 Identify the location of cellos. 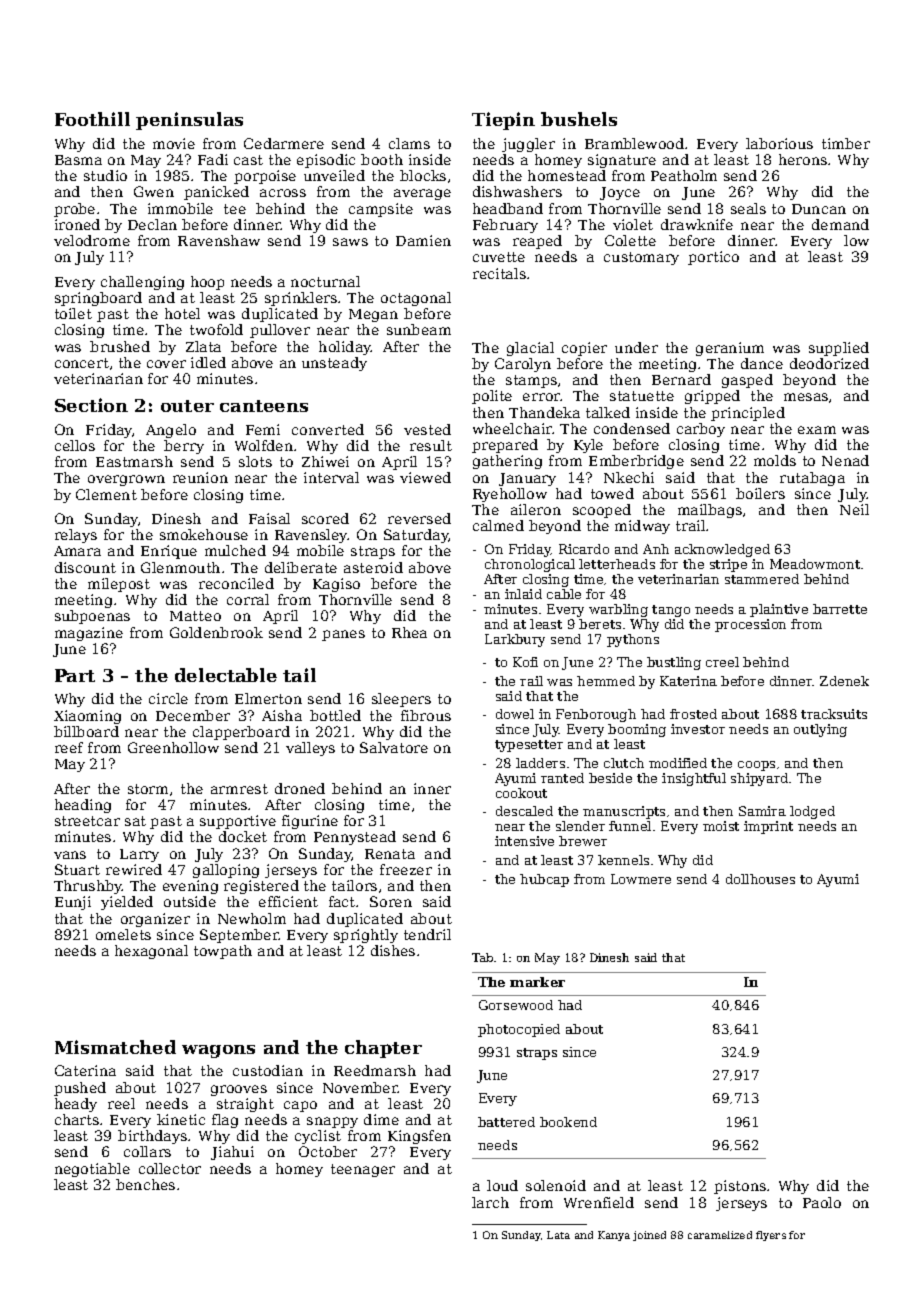
(75, 445).
